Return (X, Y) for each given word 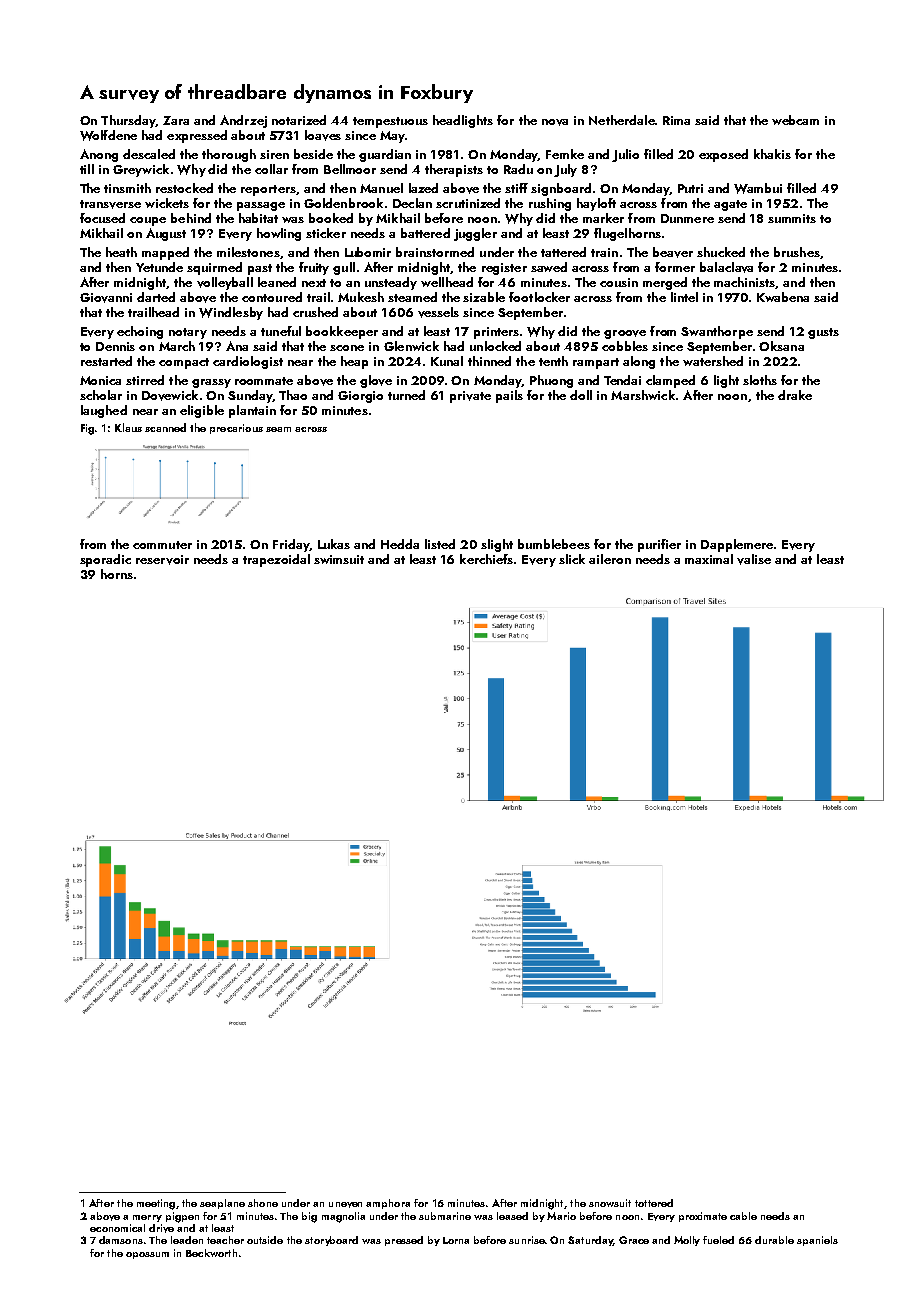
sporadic (105, 560)
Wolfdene (108, 135)
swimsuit (339, 559)
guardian (385, 155)
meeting (156, 1204)
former (675, 267)
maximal (709, 559)
